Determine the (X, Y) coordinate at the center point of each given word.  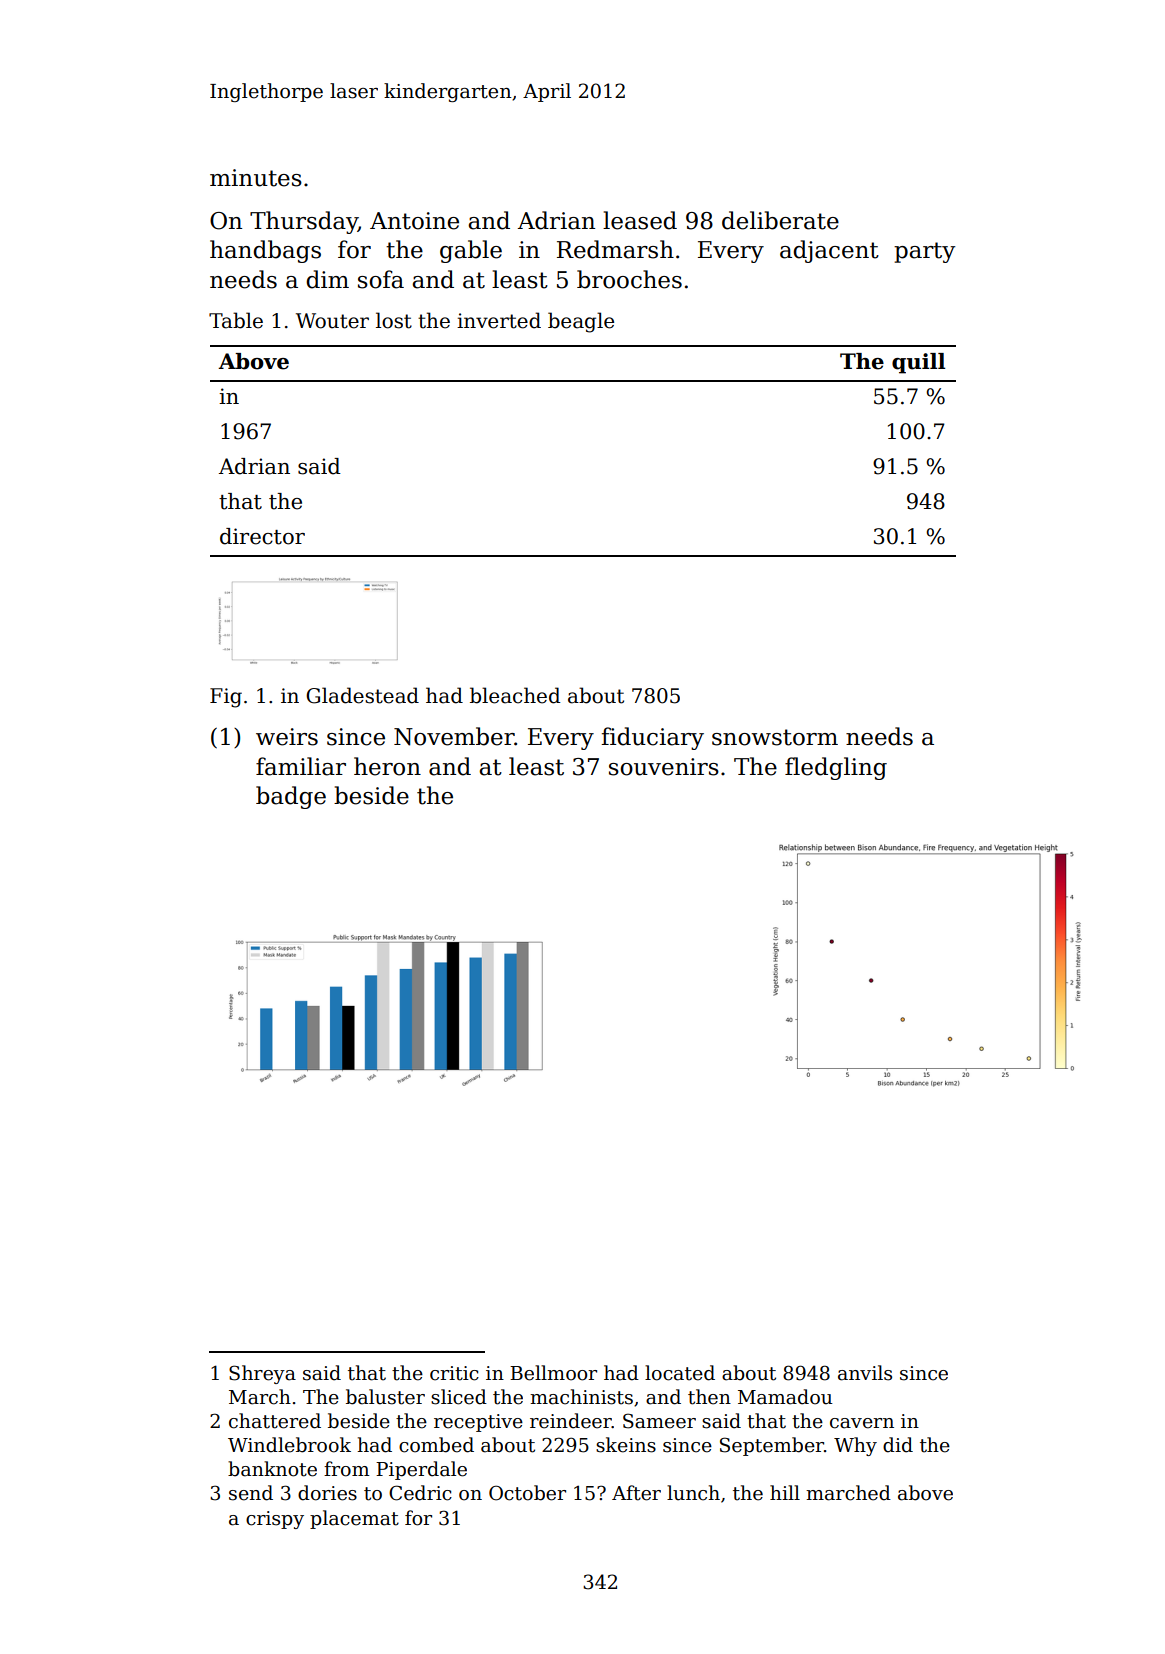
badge (291, 797)
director (262, 536)
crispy (275, 1520)
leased (640, 220)
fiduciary (652, 738)
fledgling (836, 768)
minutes (256, 178)
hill (785, 1492)
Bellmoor (553, 1373)
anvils (865, 1373)
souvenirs (664, 767)
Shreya (262, 1374)
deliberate (780, 220)
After (636, 1493)
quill (918, 363)
